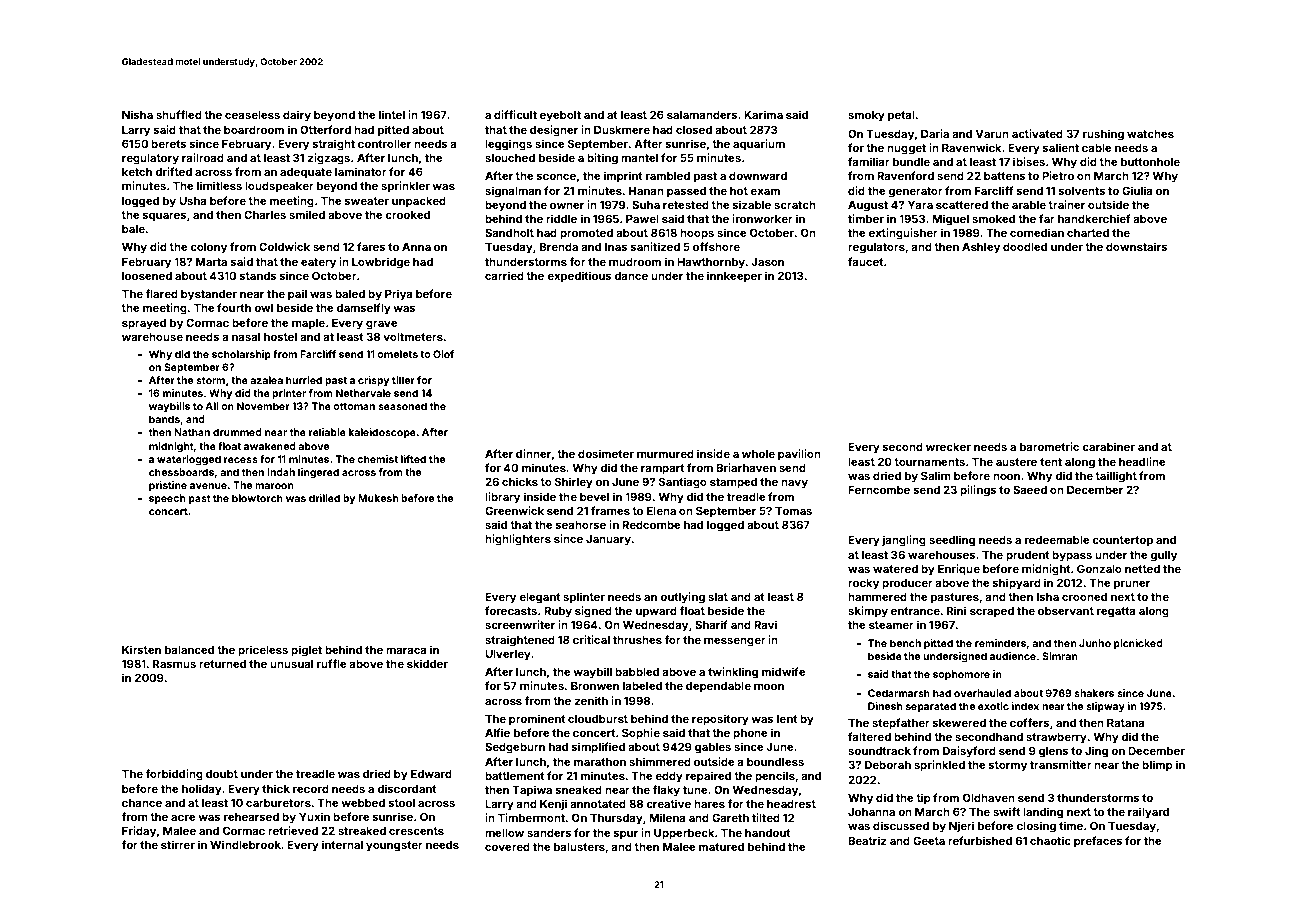 This screenshot has height=924, width=1308. What do you see at coordinates (1061, 147) in the screenshot?
I see `salient` at bounding box center [1061, 147].
